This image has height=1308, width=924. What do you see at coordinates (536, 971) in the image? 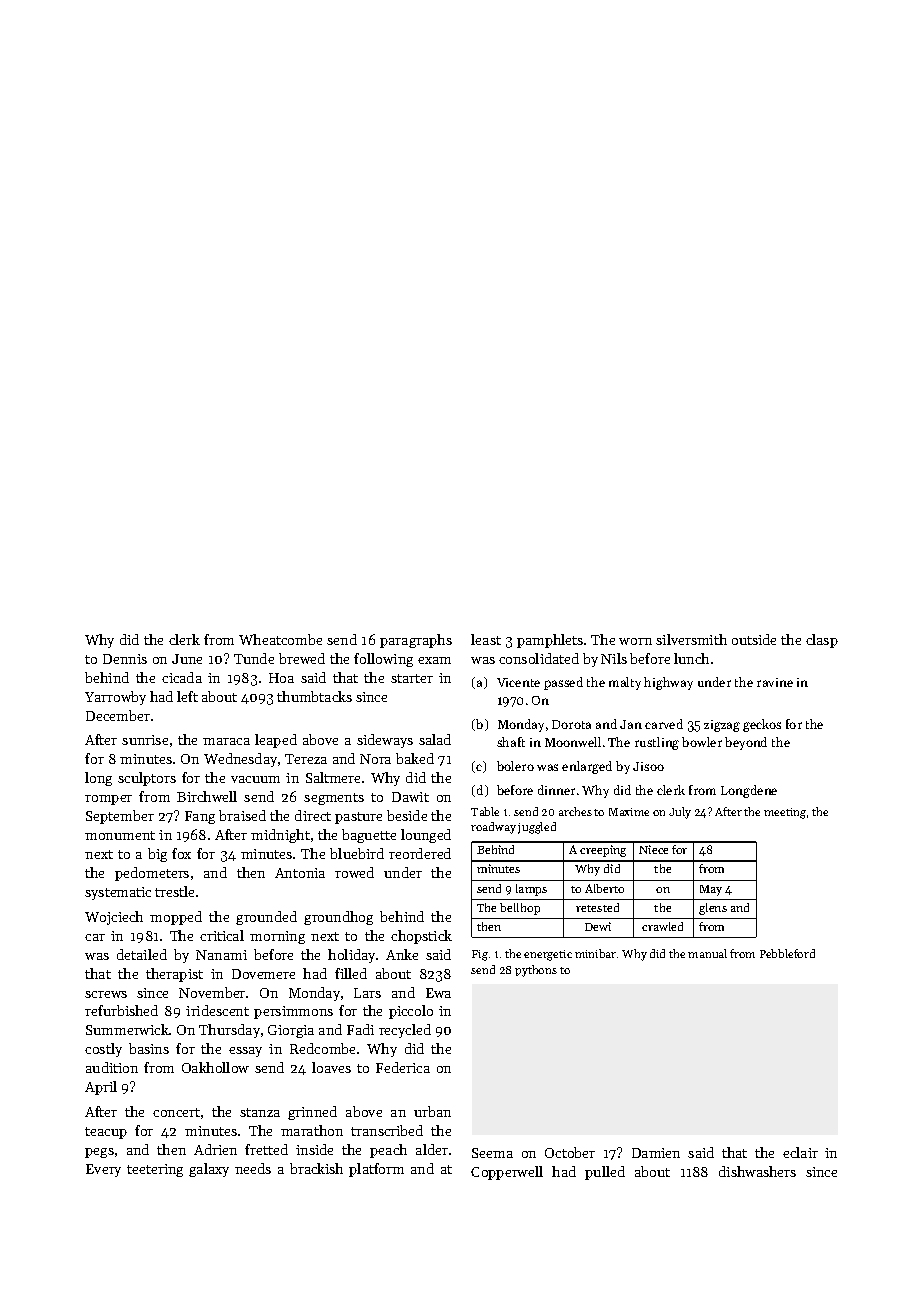
I see `pythons` at bounding box center [536, 971].
